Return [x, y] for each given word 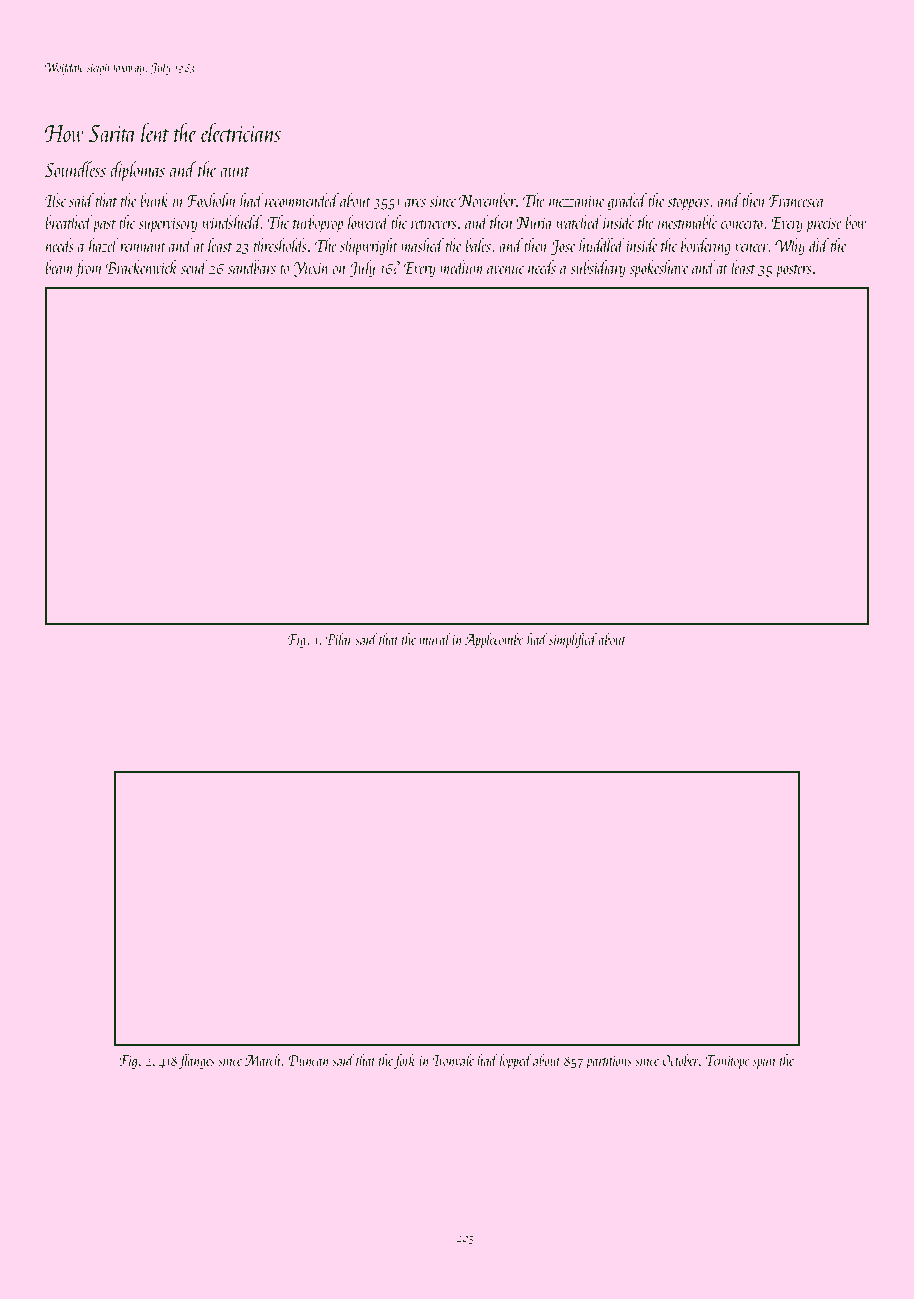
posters [794, 271]
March [262, 1060]
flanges [197, 1061]
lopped [516, 1061]
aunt [235, 171]
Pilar [339, 638]
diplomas [137, 171]
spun [763, 1063]
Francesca [796, 201]
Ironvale [453, 1060]
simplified [573, 640]
